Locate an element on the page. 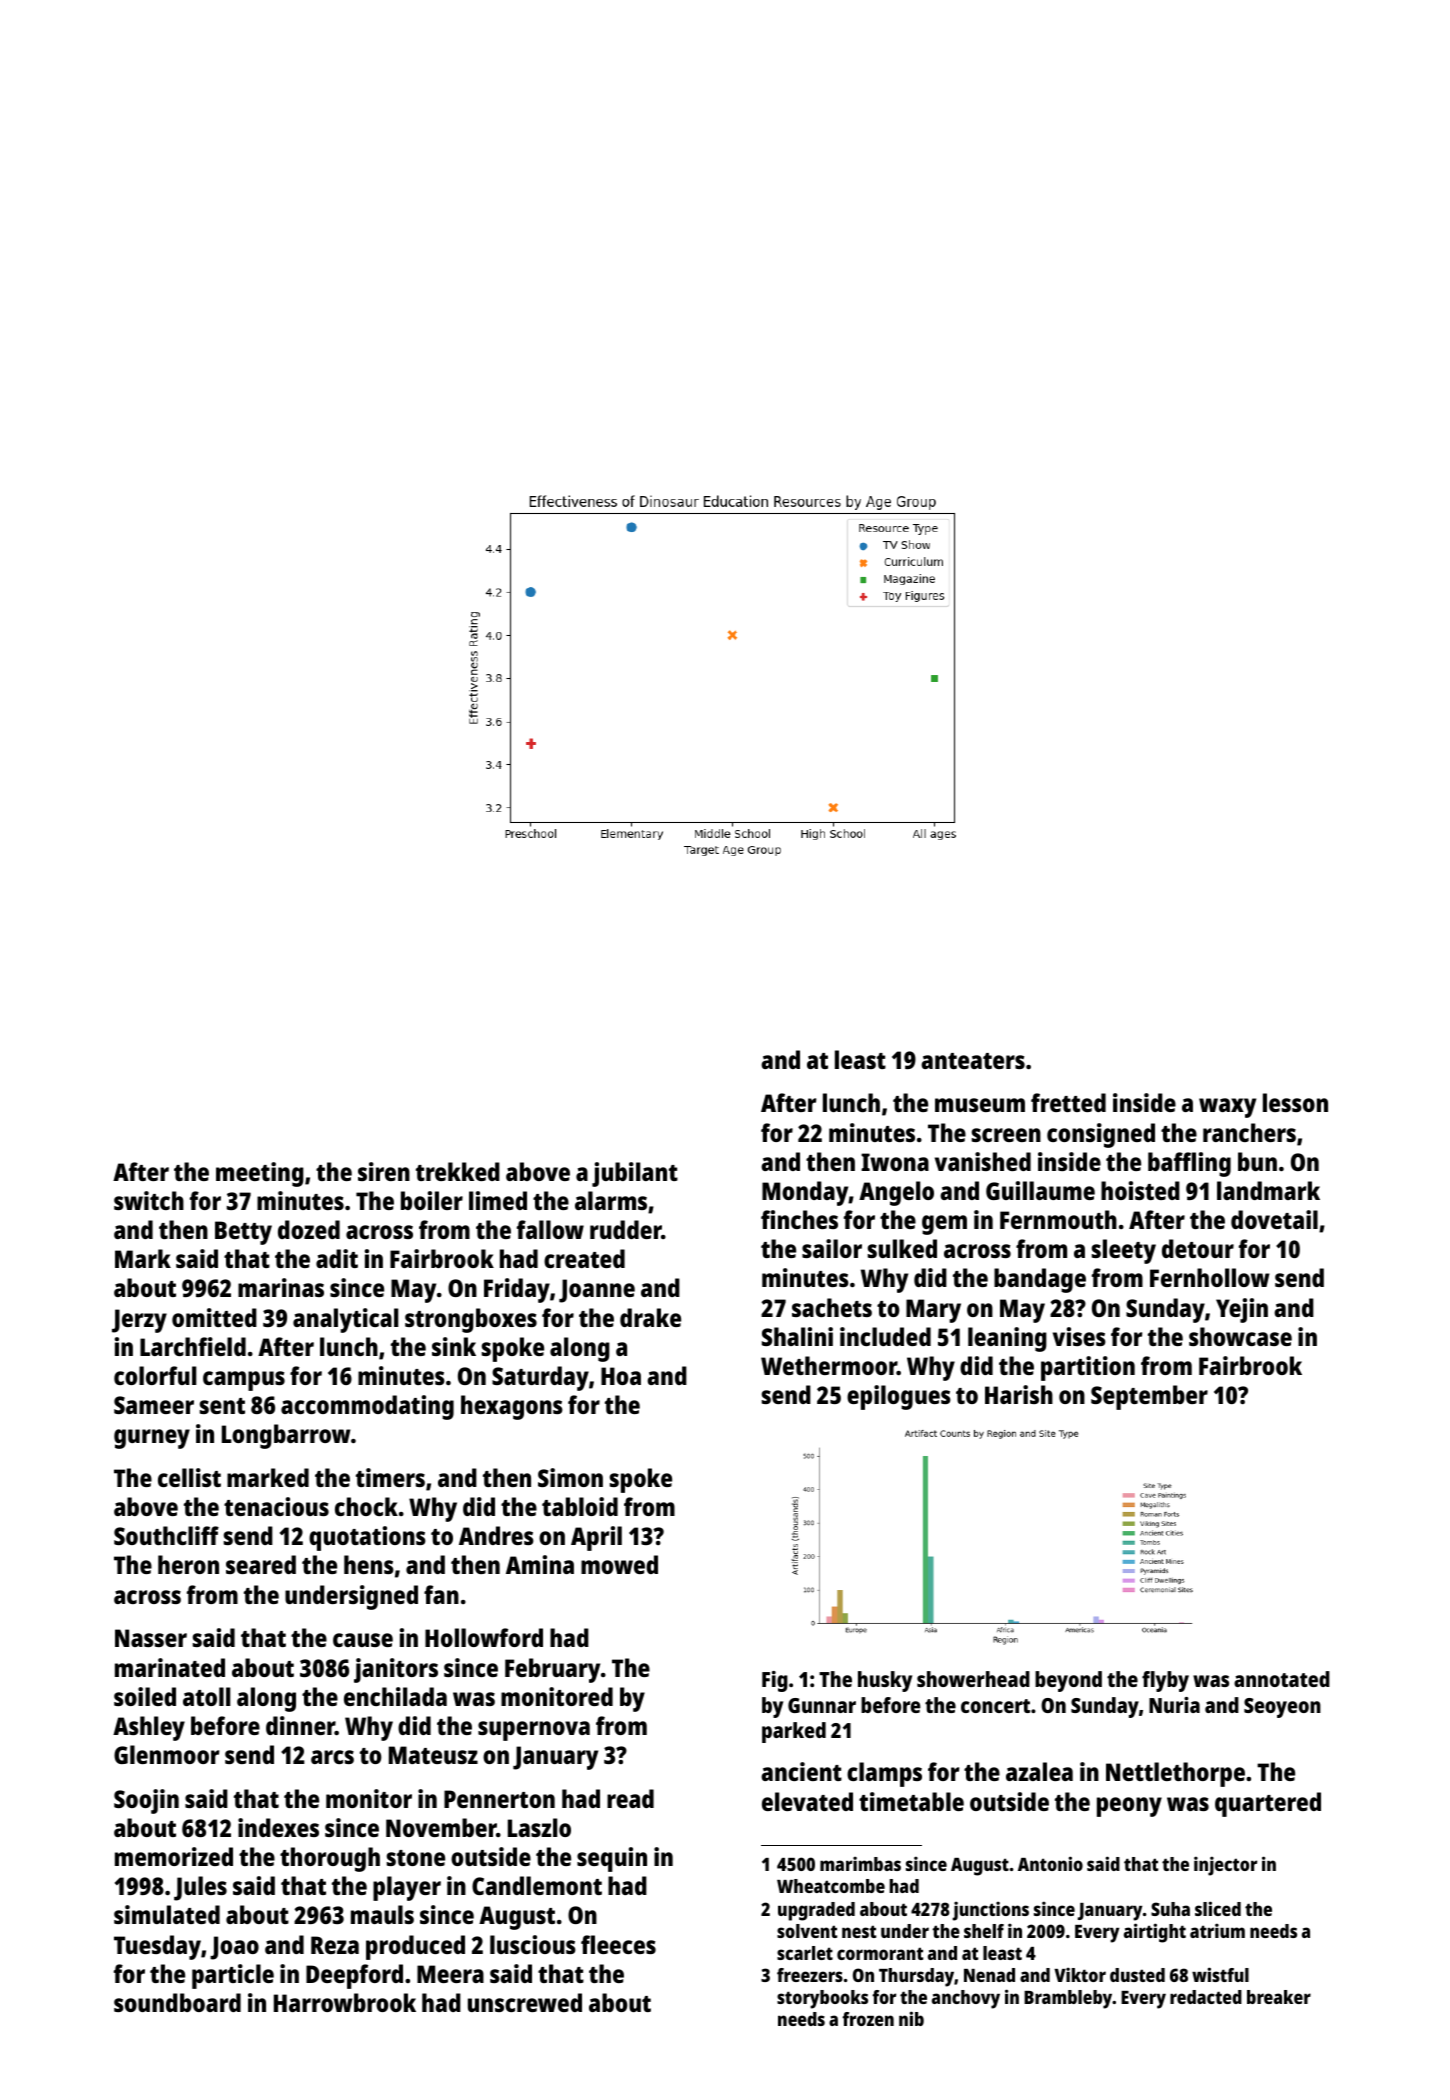 Image resolution: width=1450 pixels, height=2100 pixels. breaker is located at coordinates (1279, 1997).
